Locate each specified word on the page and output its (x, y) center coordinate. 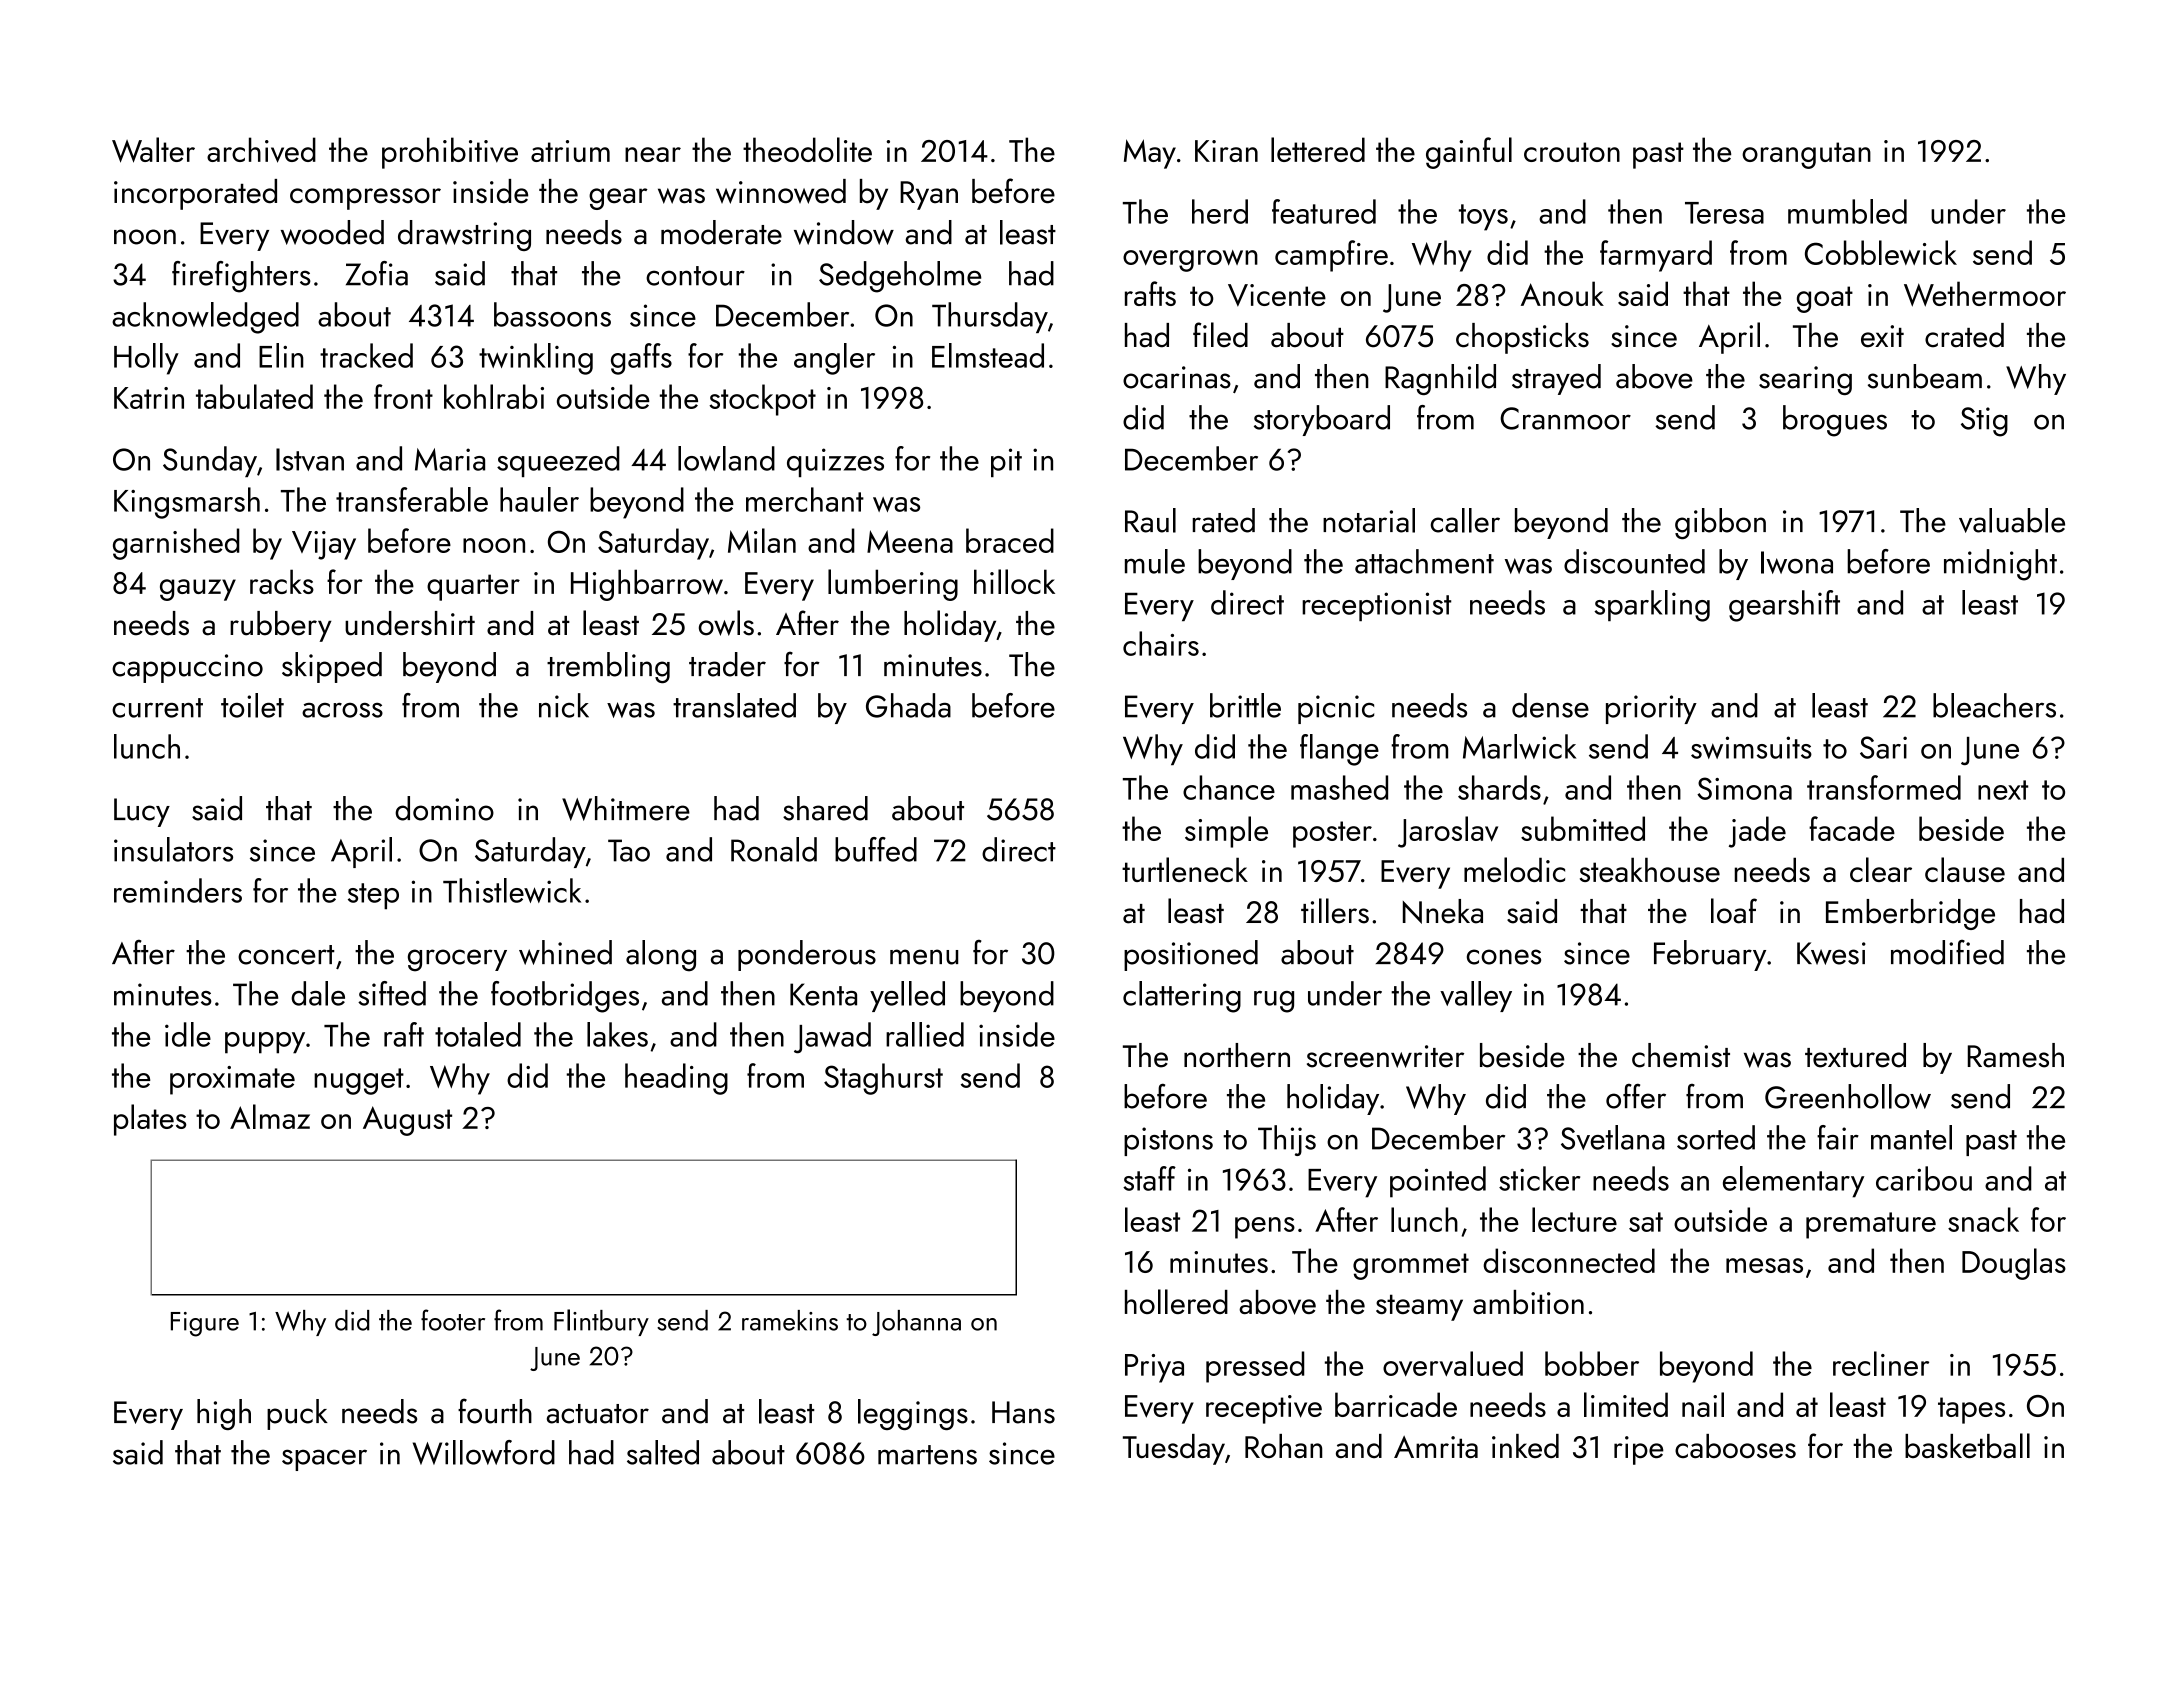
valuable (2012, 520)
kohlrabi (494, 396)
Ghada (908, 705)
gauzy (198, 590)
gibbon (1720, 523)
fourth (495, 1411)
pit (1006, 462)
